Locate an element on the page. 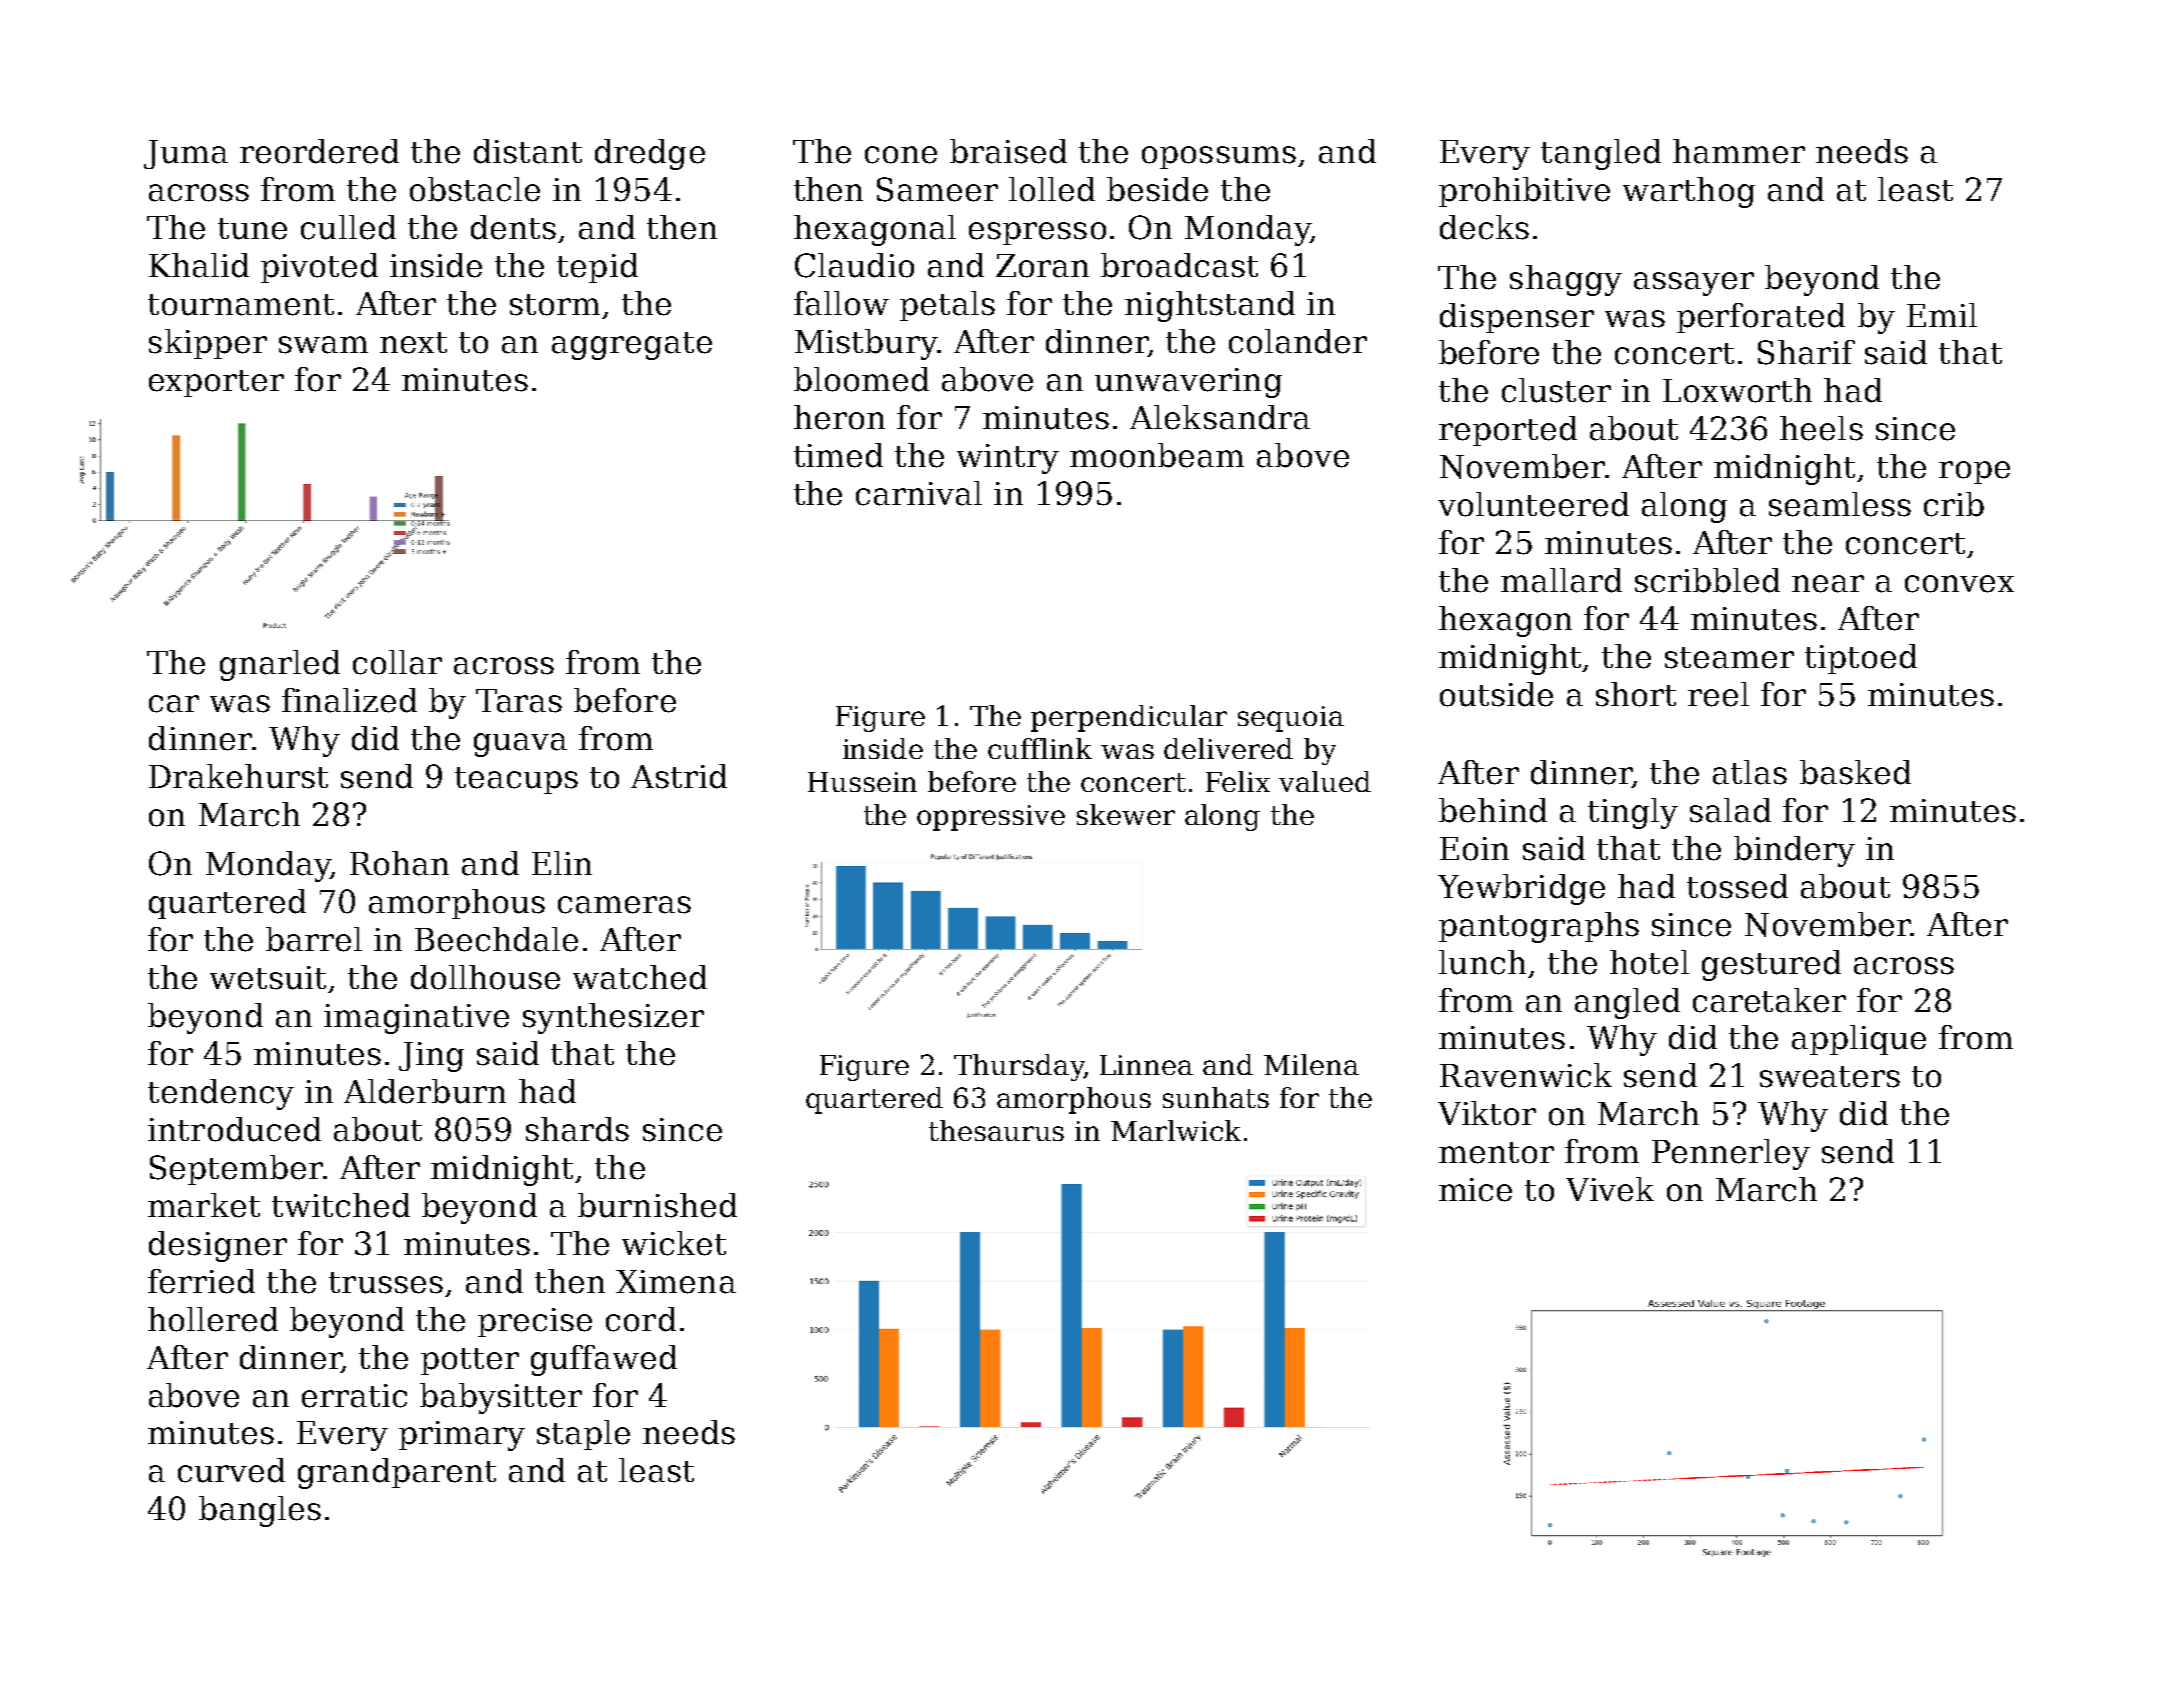  staple is located at coordinates (583, 1435).
